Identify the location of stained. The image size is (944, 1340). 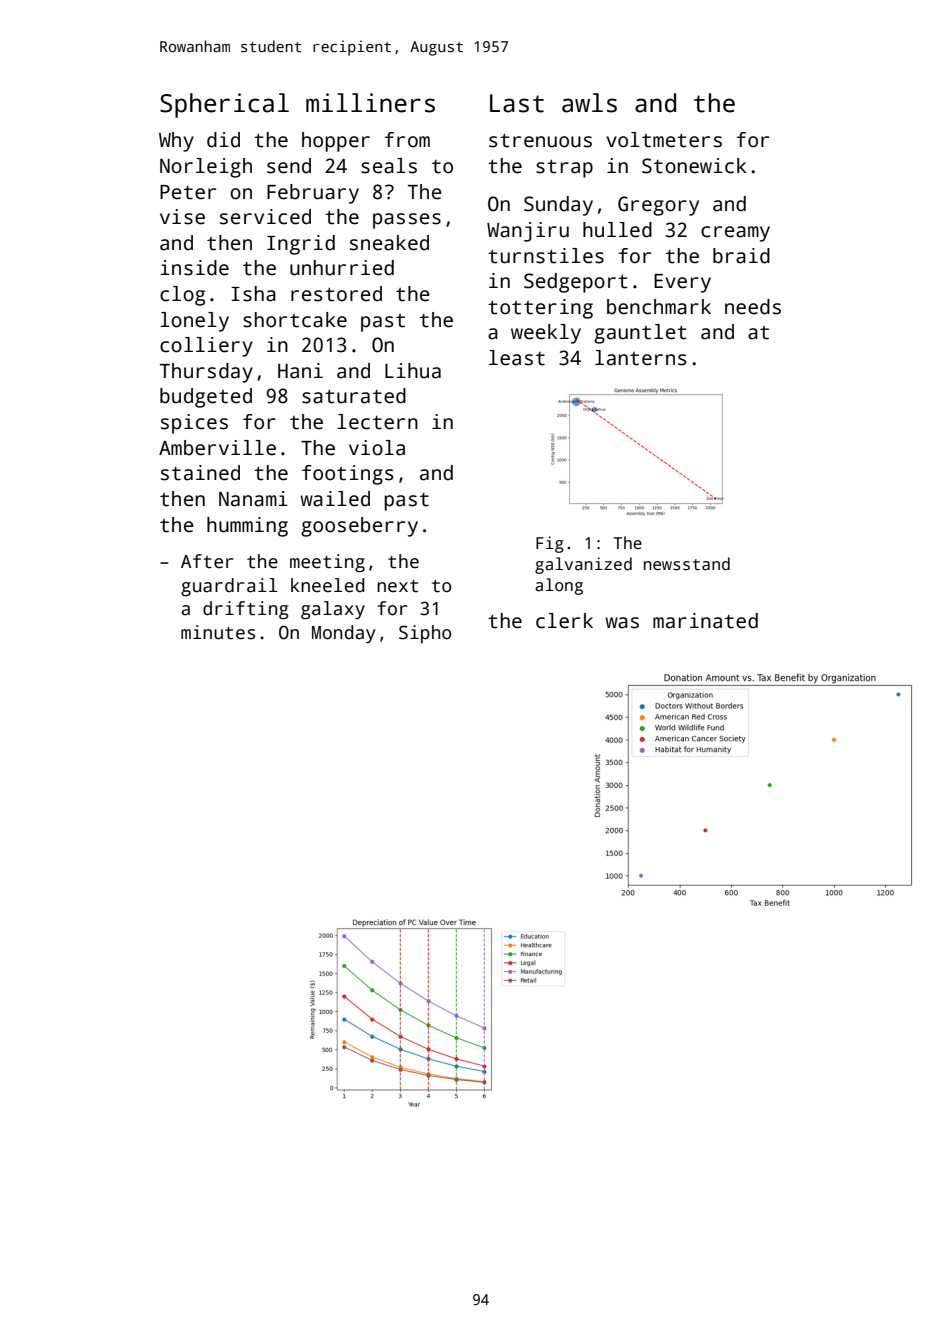
(200, 473).
